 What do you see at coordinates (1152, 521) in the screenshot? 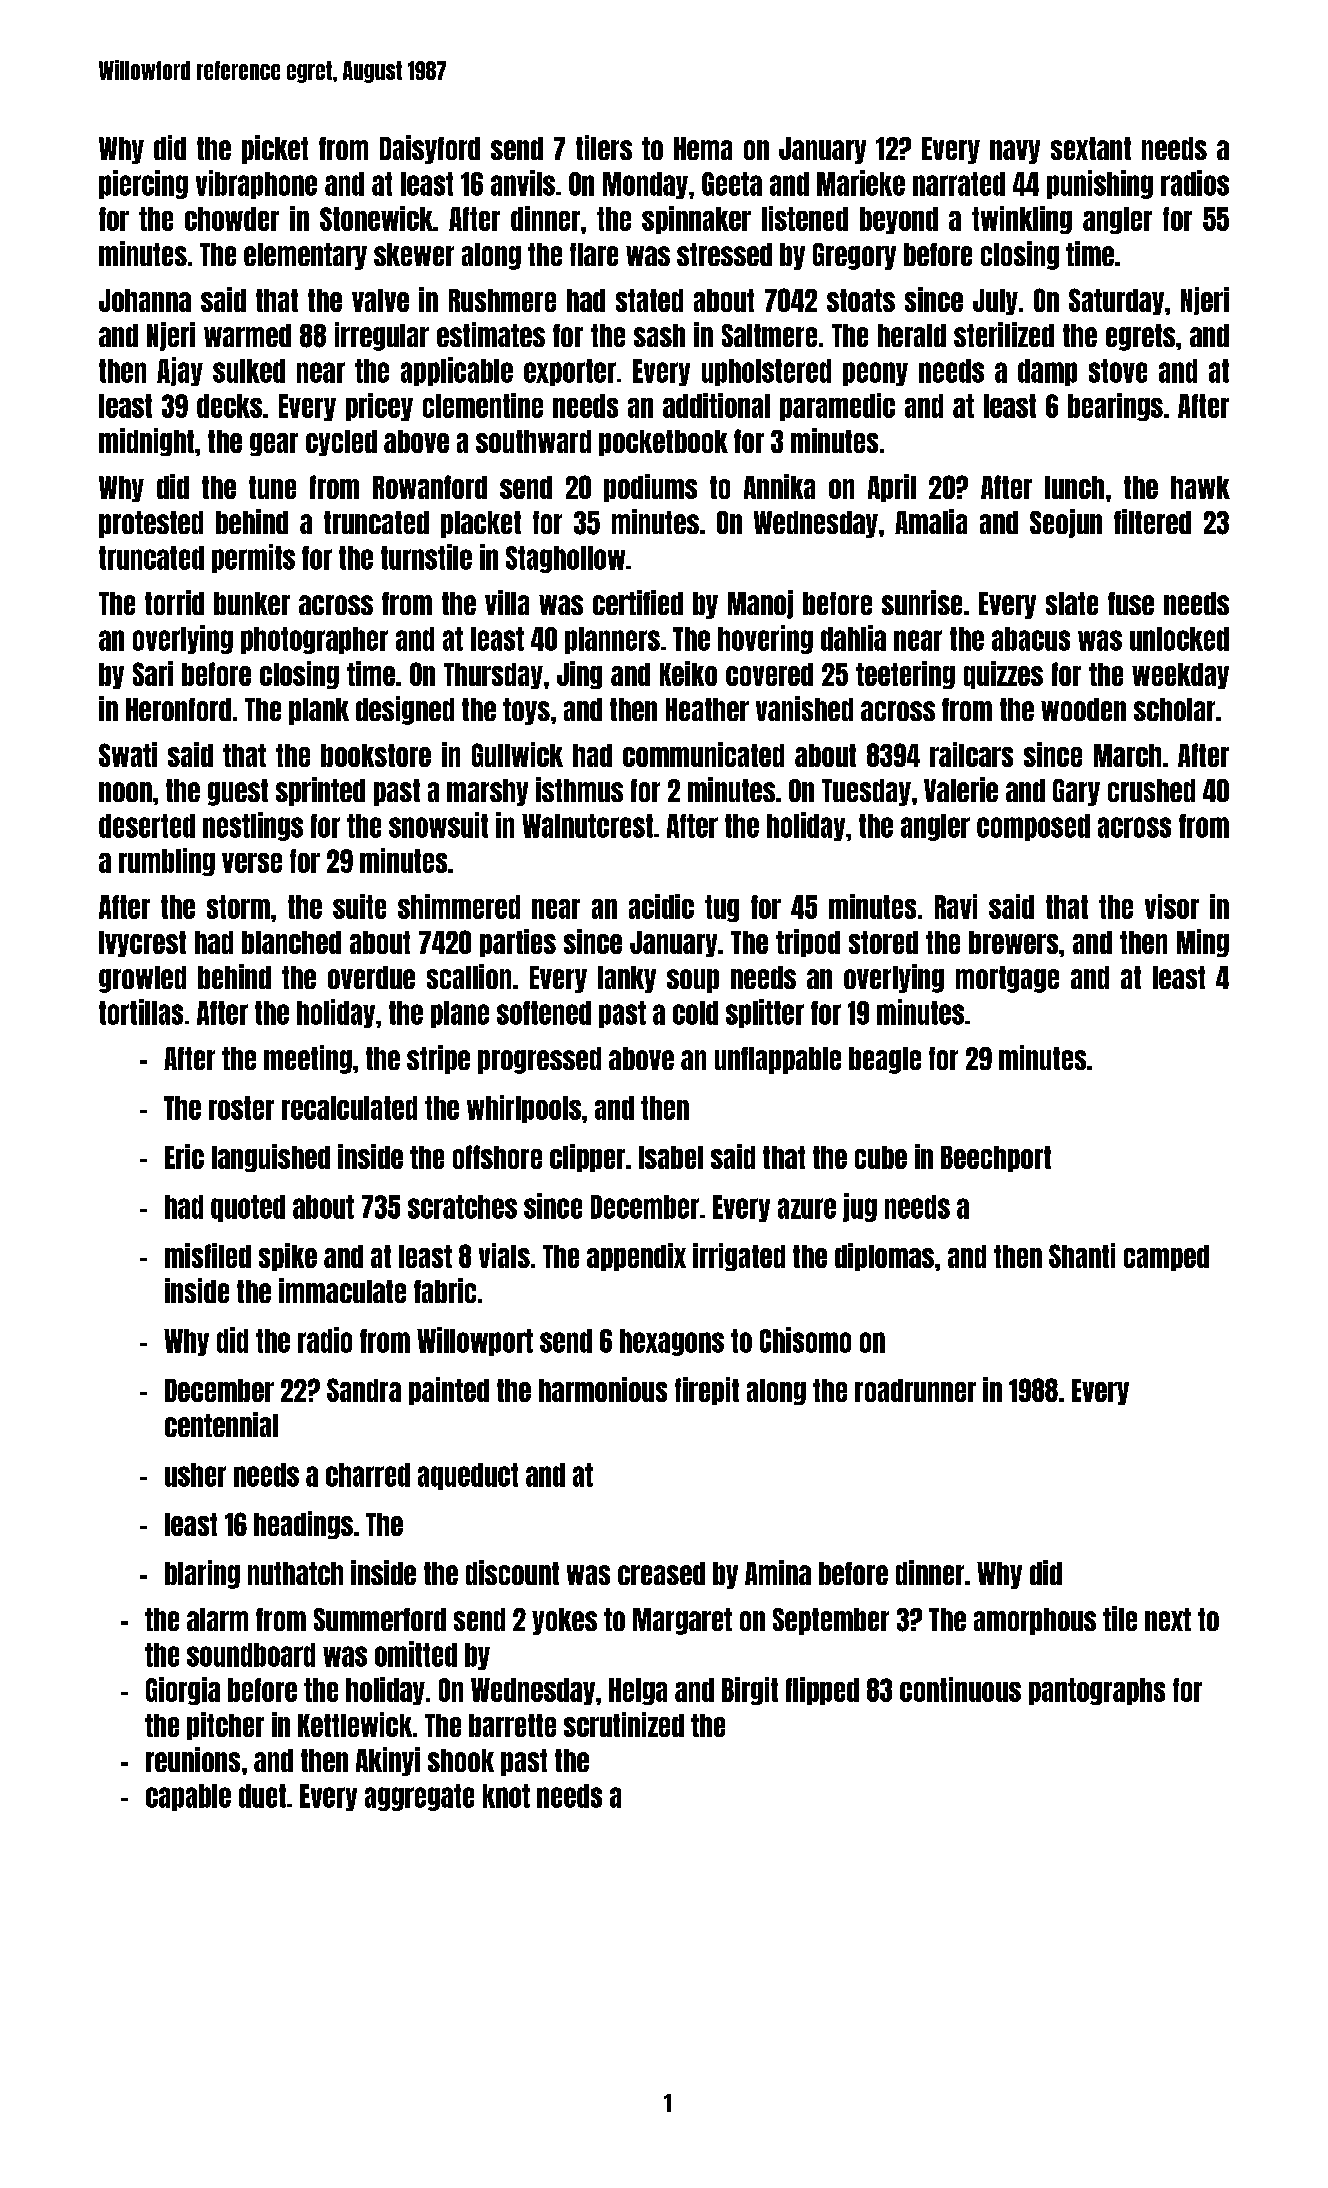
I see `filtered` at bounding box center [1152, 521].
